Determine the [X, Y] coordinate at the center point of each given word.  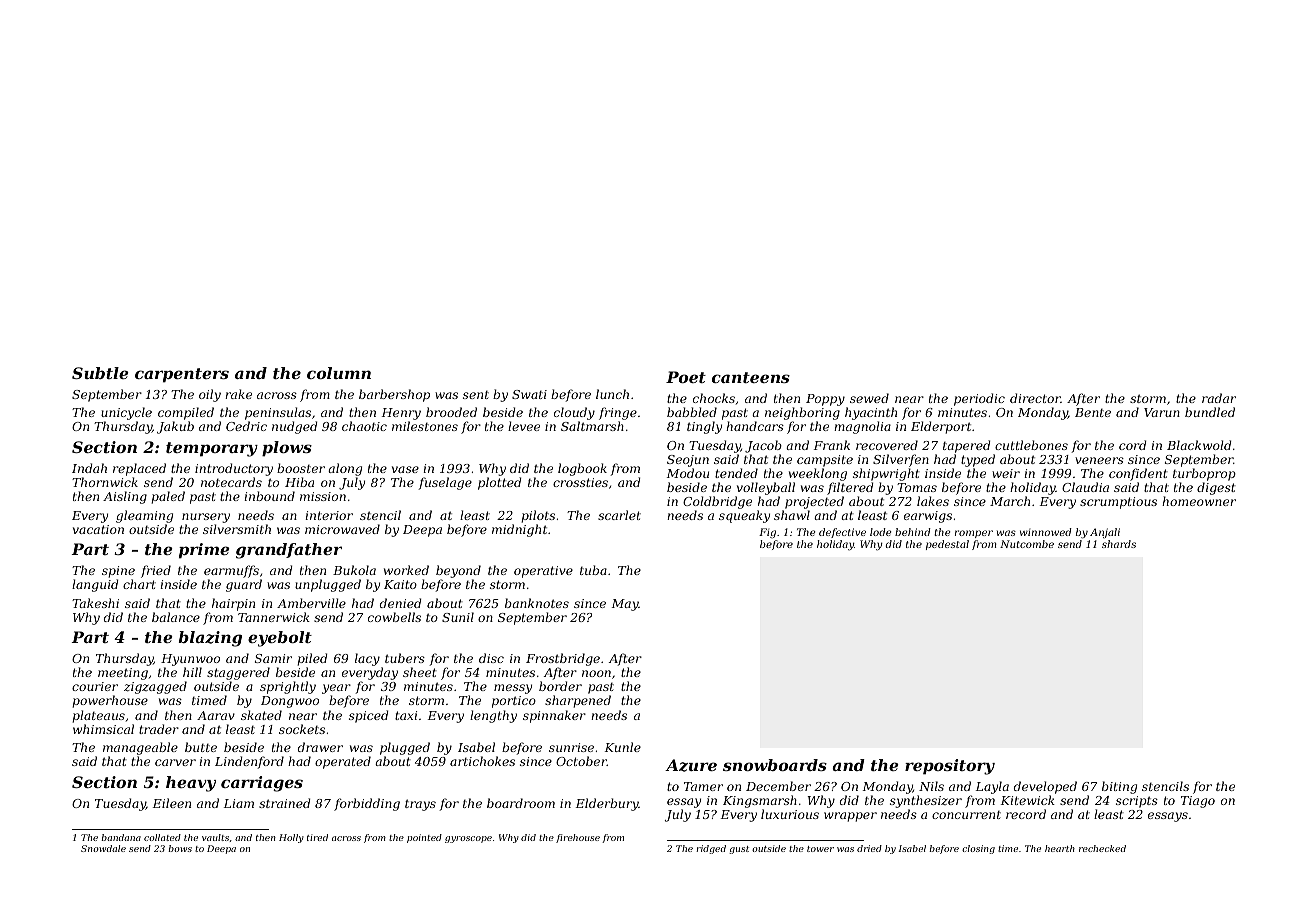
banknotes [537, 603]
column [339, 373]
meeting [123, 674]
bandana [121, 837]
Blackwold [1199, 445]
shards [1119, 544]
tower [820, 849]
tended [736, 473]
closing [978, 849]
